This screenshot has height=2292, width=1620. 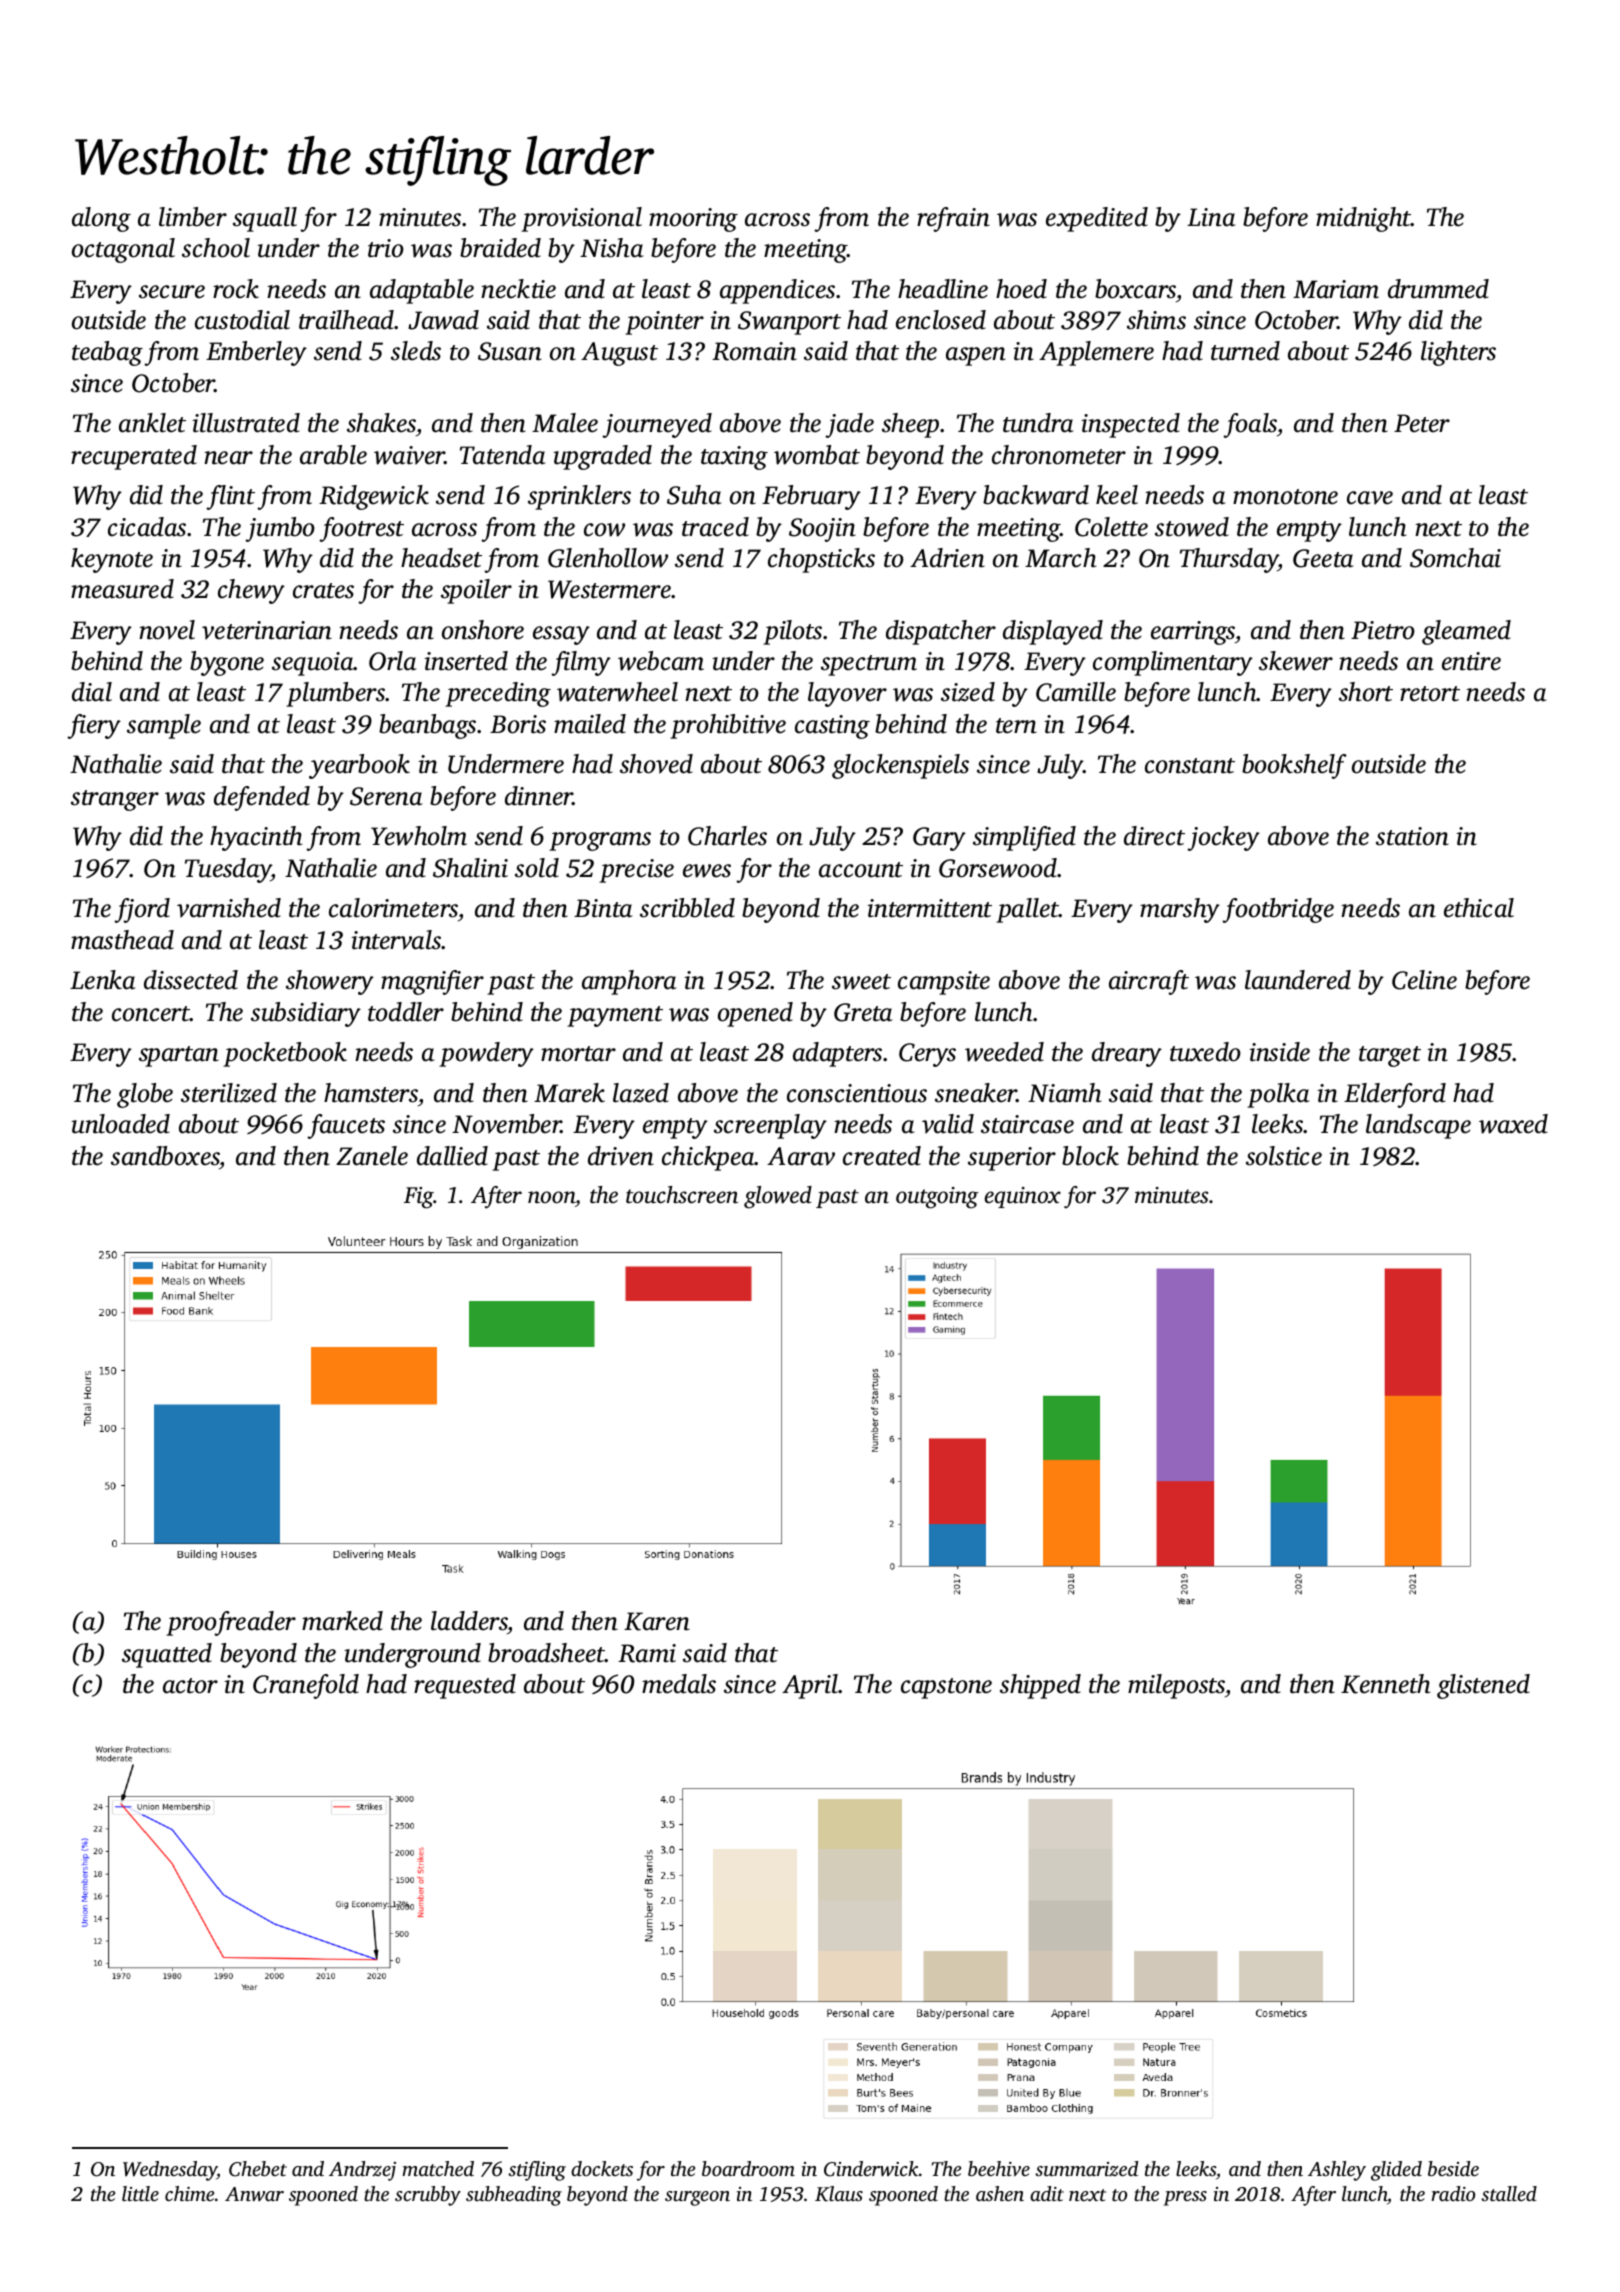 I want to click on simplified, so click(x=1024, y=838).
